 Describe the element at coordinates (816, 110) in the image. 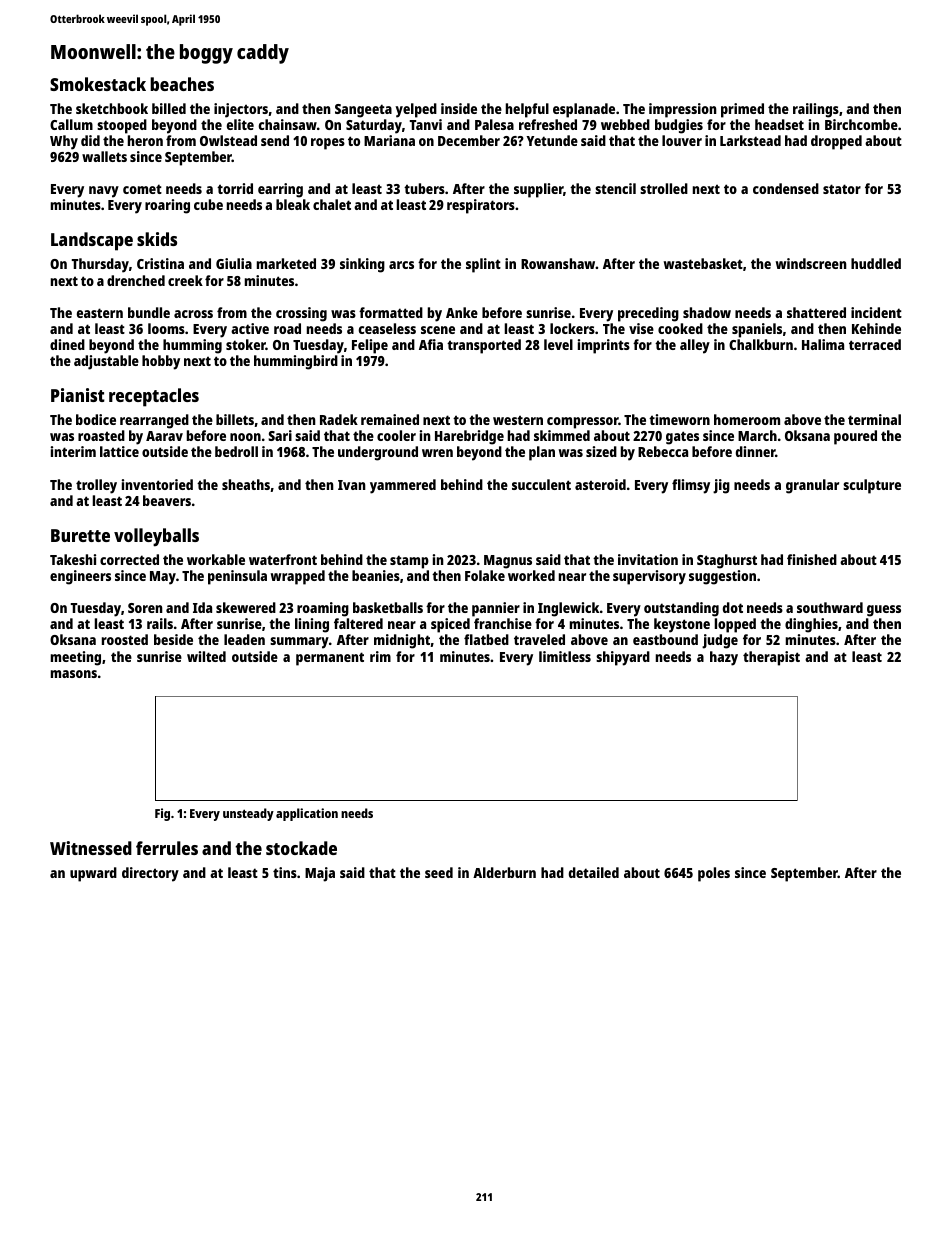

I see `railings` at that location.
